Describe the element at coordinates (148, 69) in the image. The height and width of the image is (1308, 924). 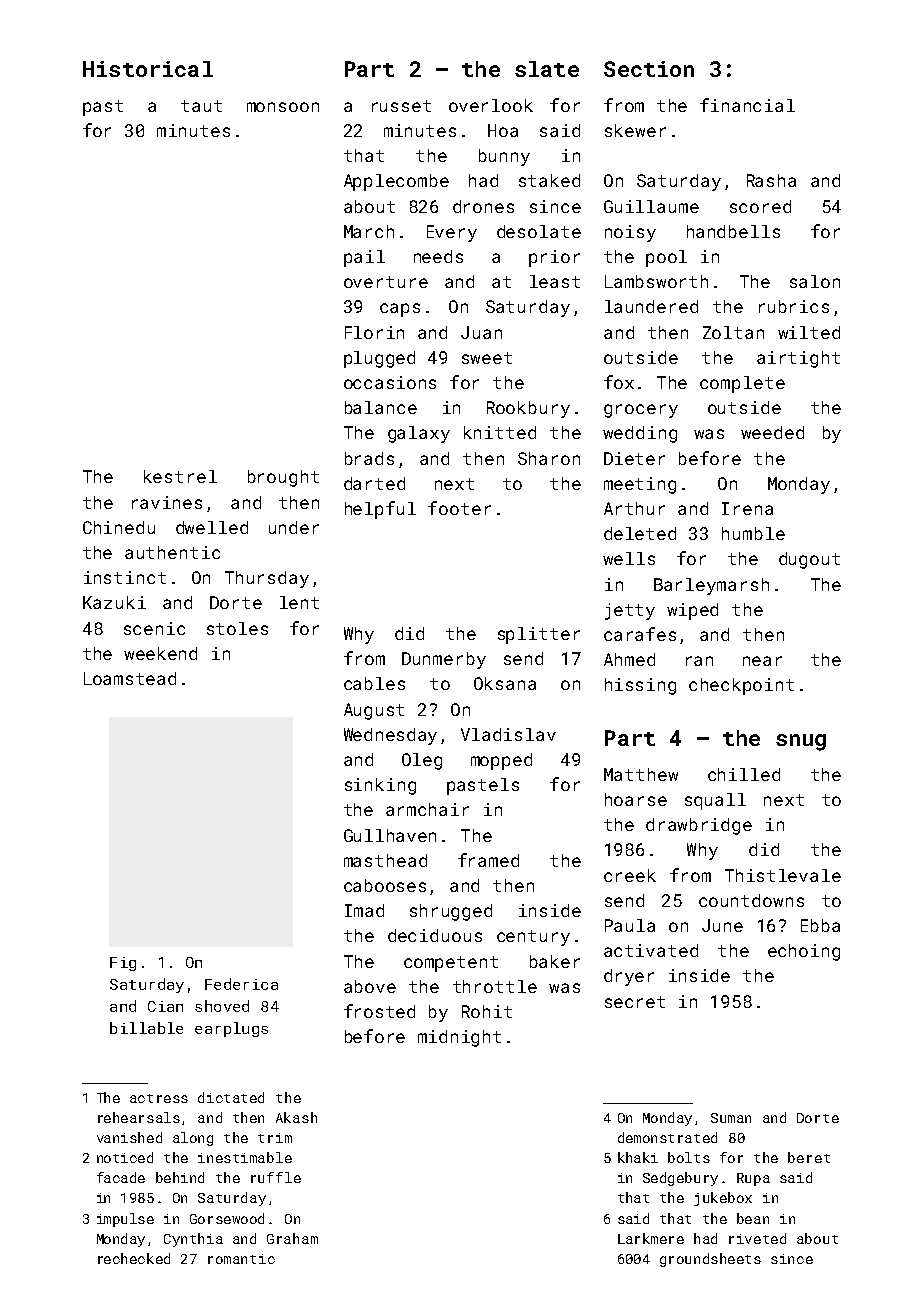
I see `Historical` at that location.
